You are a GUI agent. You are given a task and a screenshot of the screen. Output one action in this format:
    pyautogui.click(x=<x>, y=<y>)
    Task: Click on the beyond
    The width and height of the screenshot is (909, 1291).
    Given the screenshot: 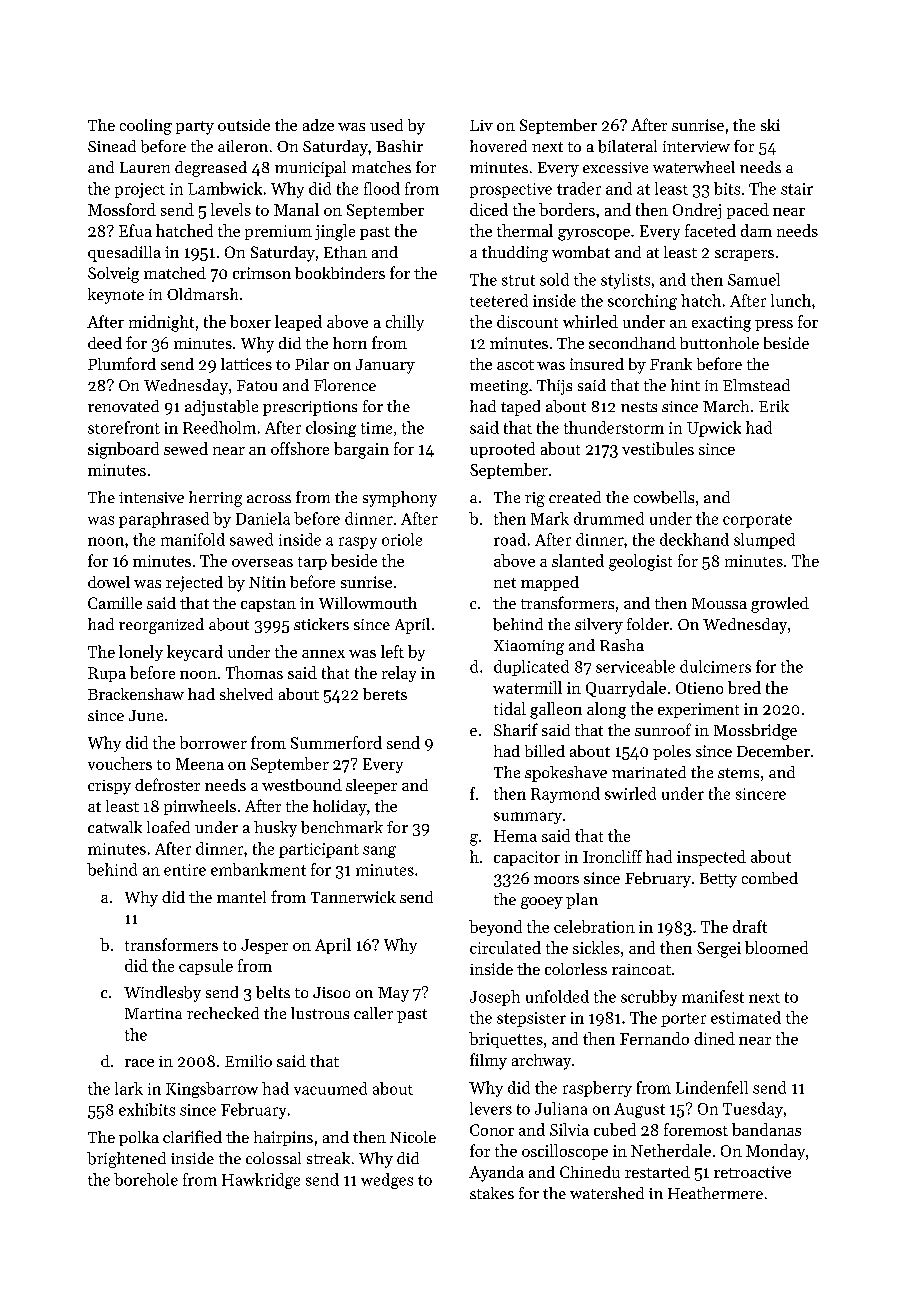 What is the action you would take?
    pyautogui.click(x=495, y=928)
